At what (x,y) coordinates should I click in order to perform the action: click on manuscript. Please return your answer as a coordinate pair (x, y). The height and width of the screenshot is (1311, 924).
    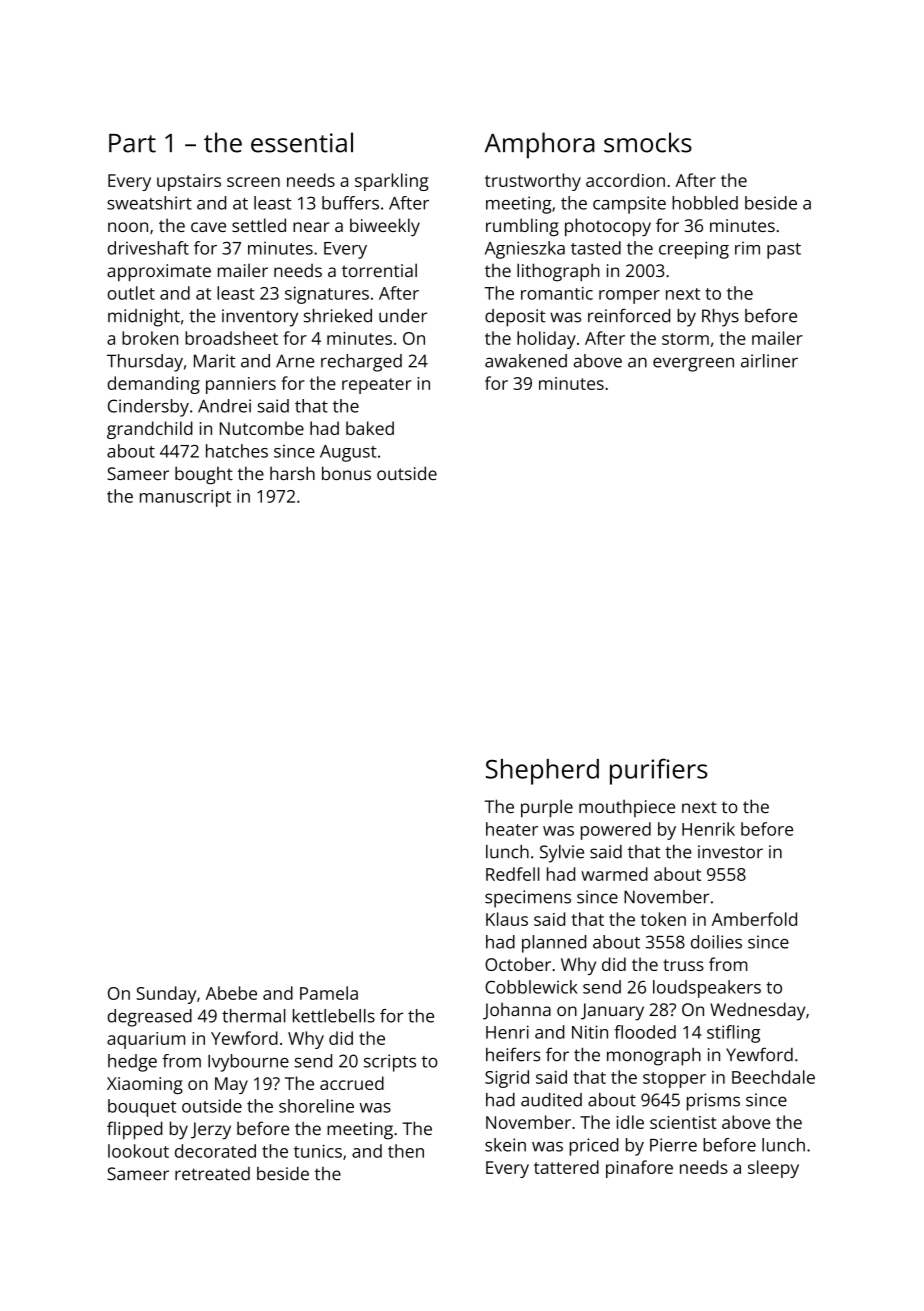
    Looking at the image, I should click on (185, 498).
